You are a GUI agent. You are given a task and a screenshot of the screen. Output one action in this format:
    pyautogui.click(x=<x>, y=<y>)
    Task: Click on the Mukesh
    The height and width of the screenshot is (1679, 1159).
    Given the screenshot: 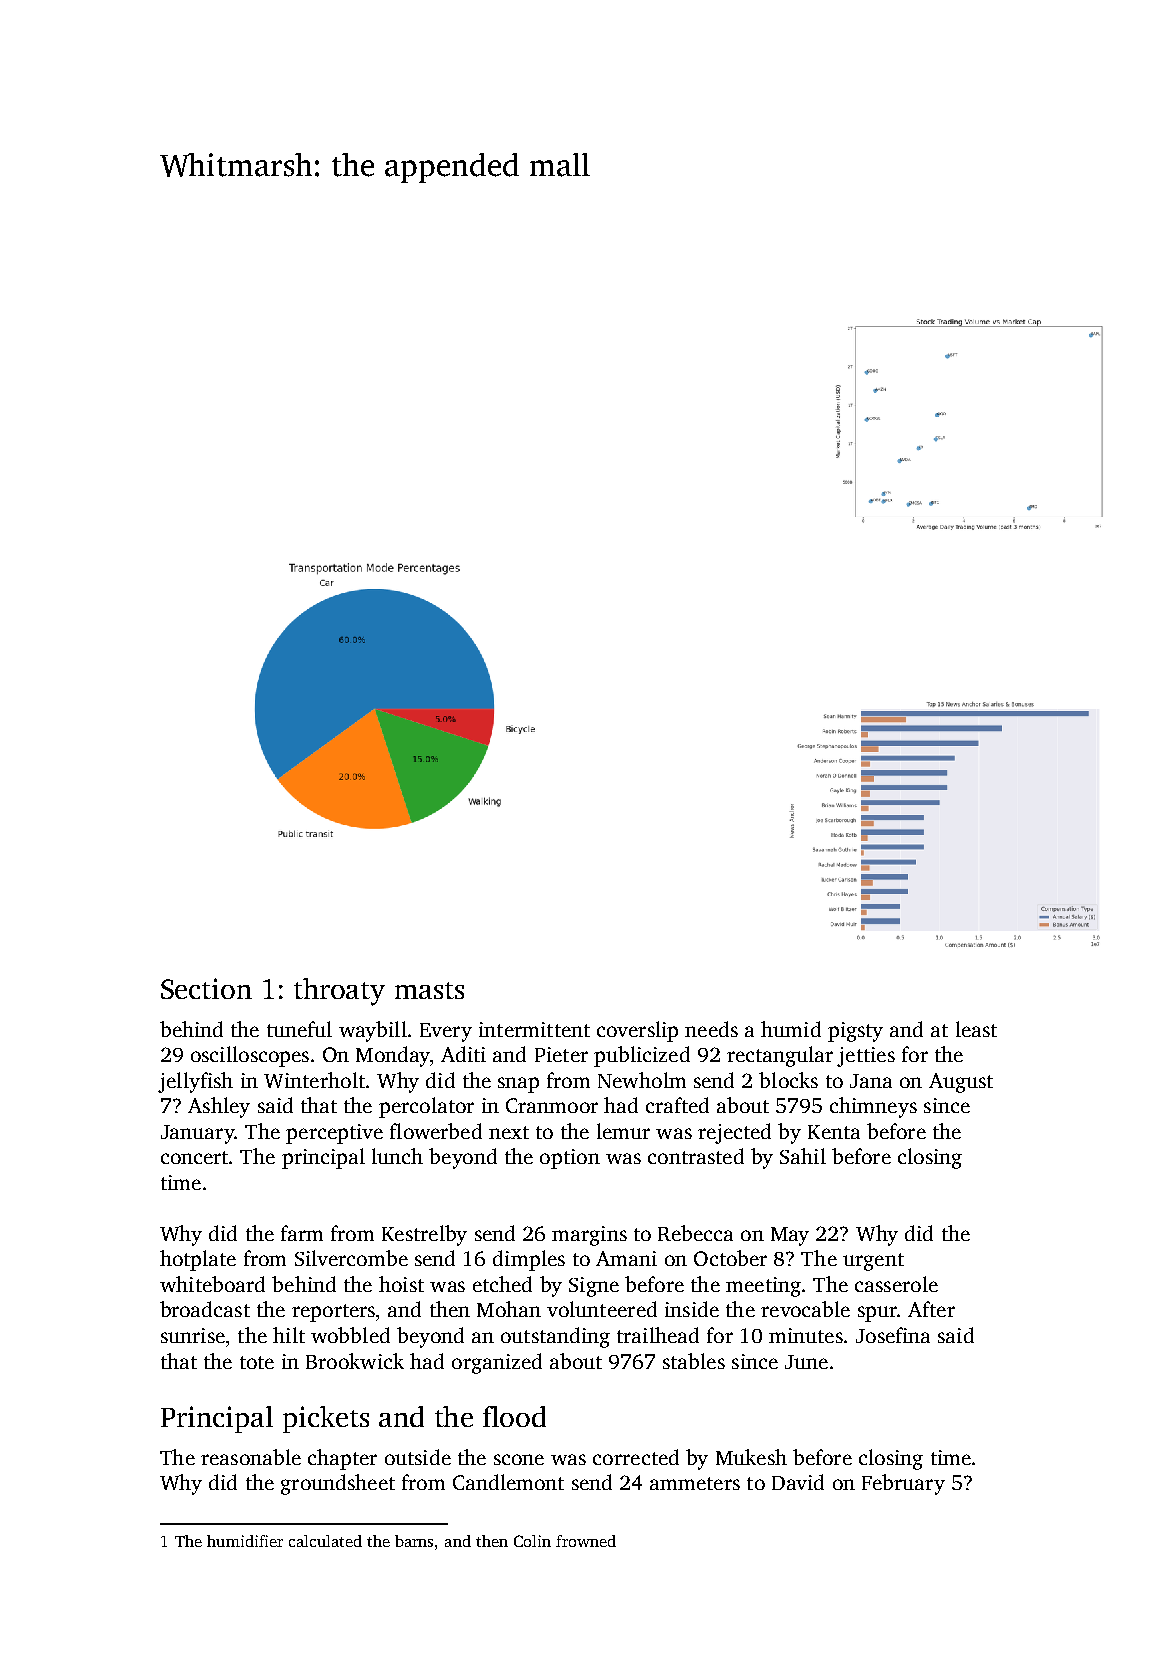 What is the action you would take?
    pyautogui.click(x=751, y=1457)
